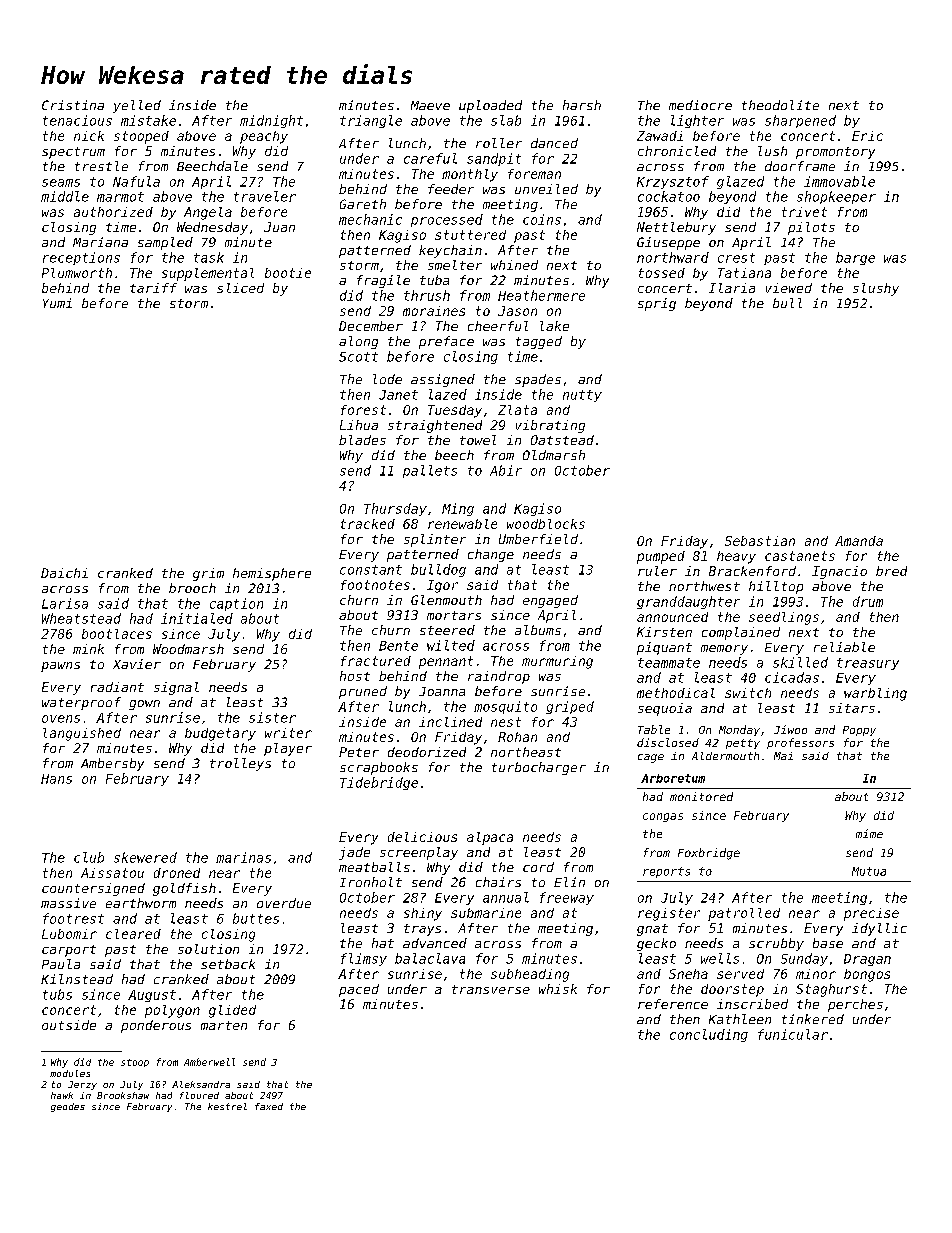 This document has width=952, height=1233. I want to click on coins, so click(542, 219).
